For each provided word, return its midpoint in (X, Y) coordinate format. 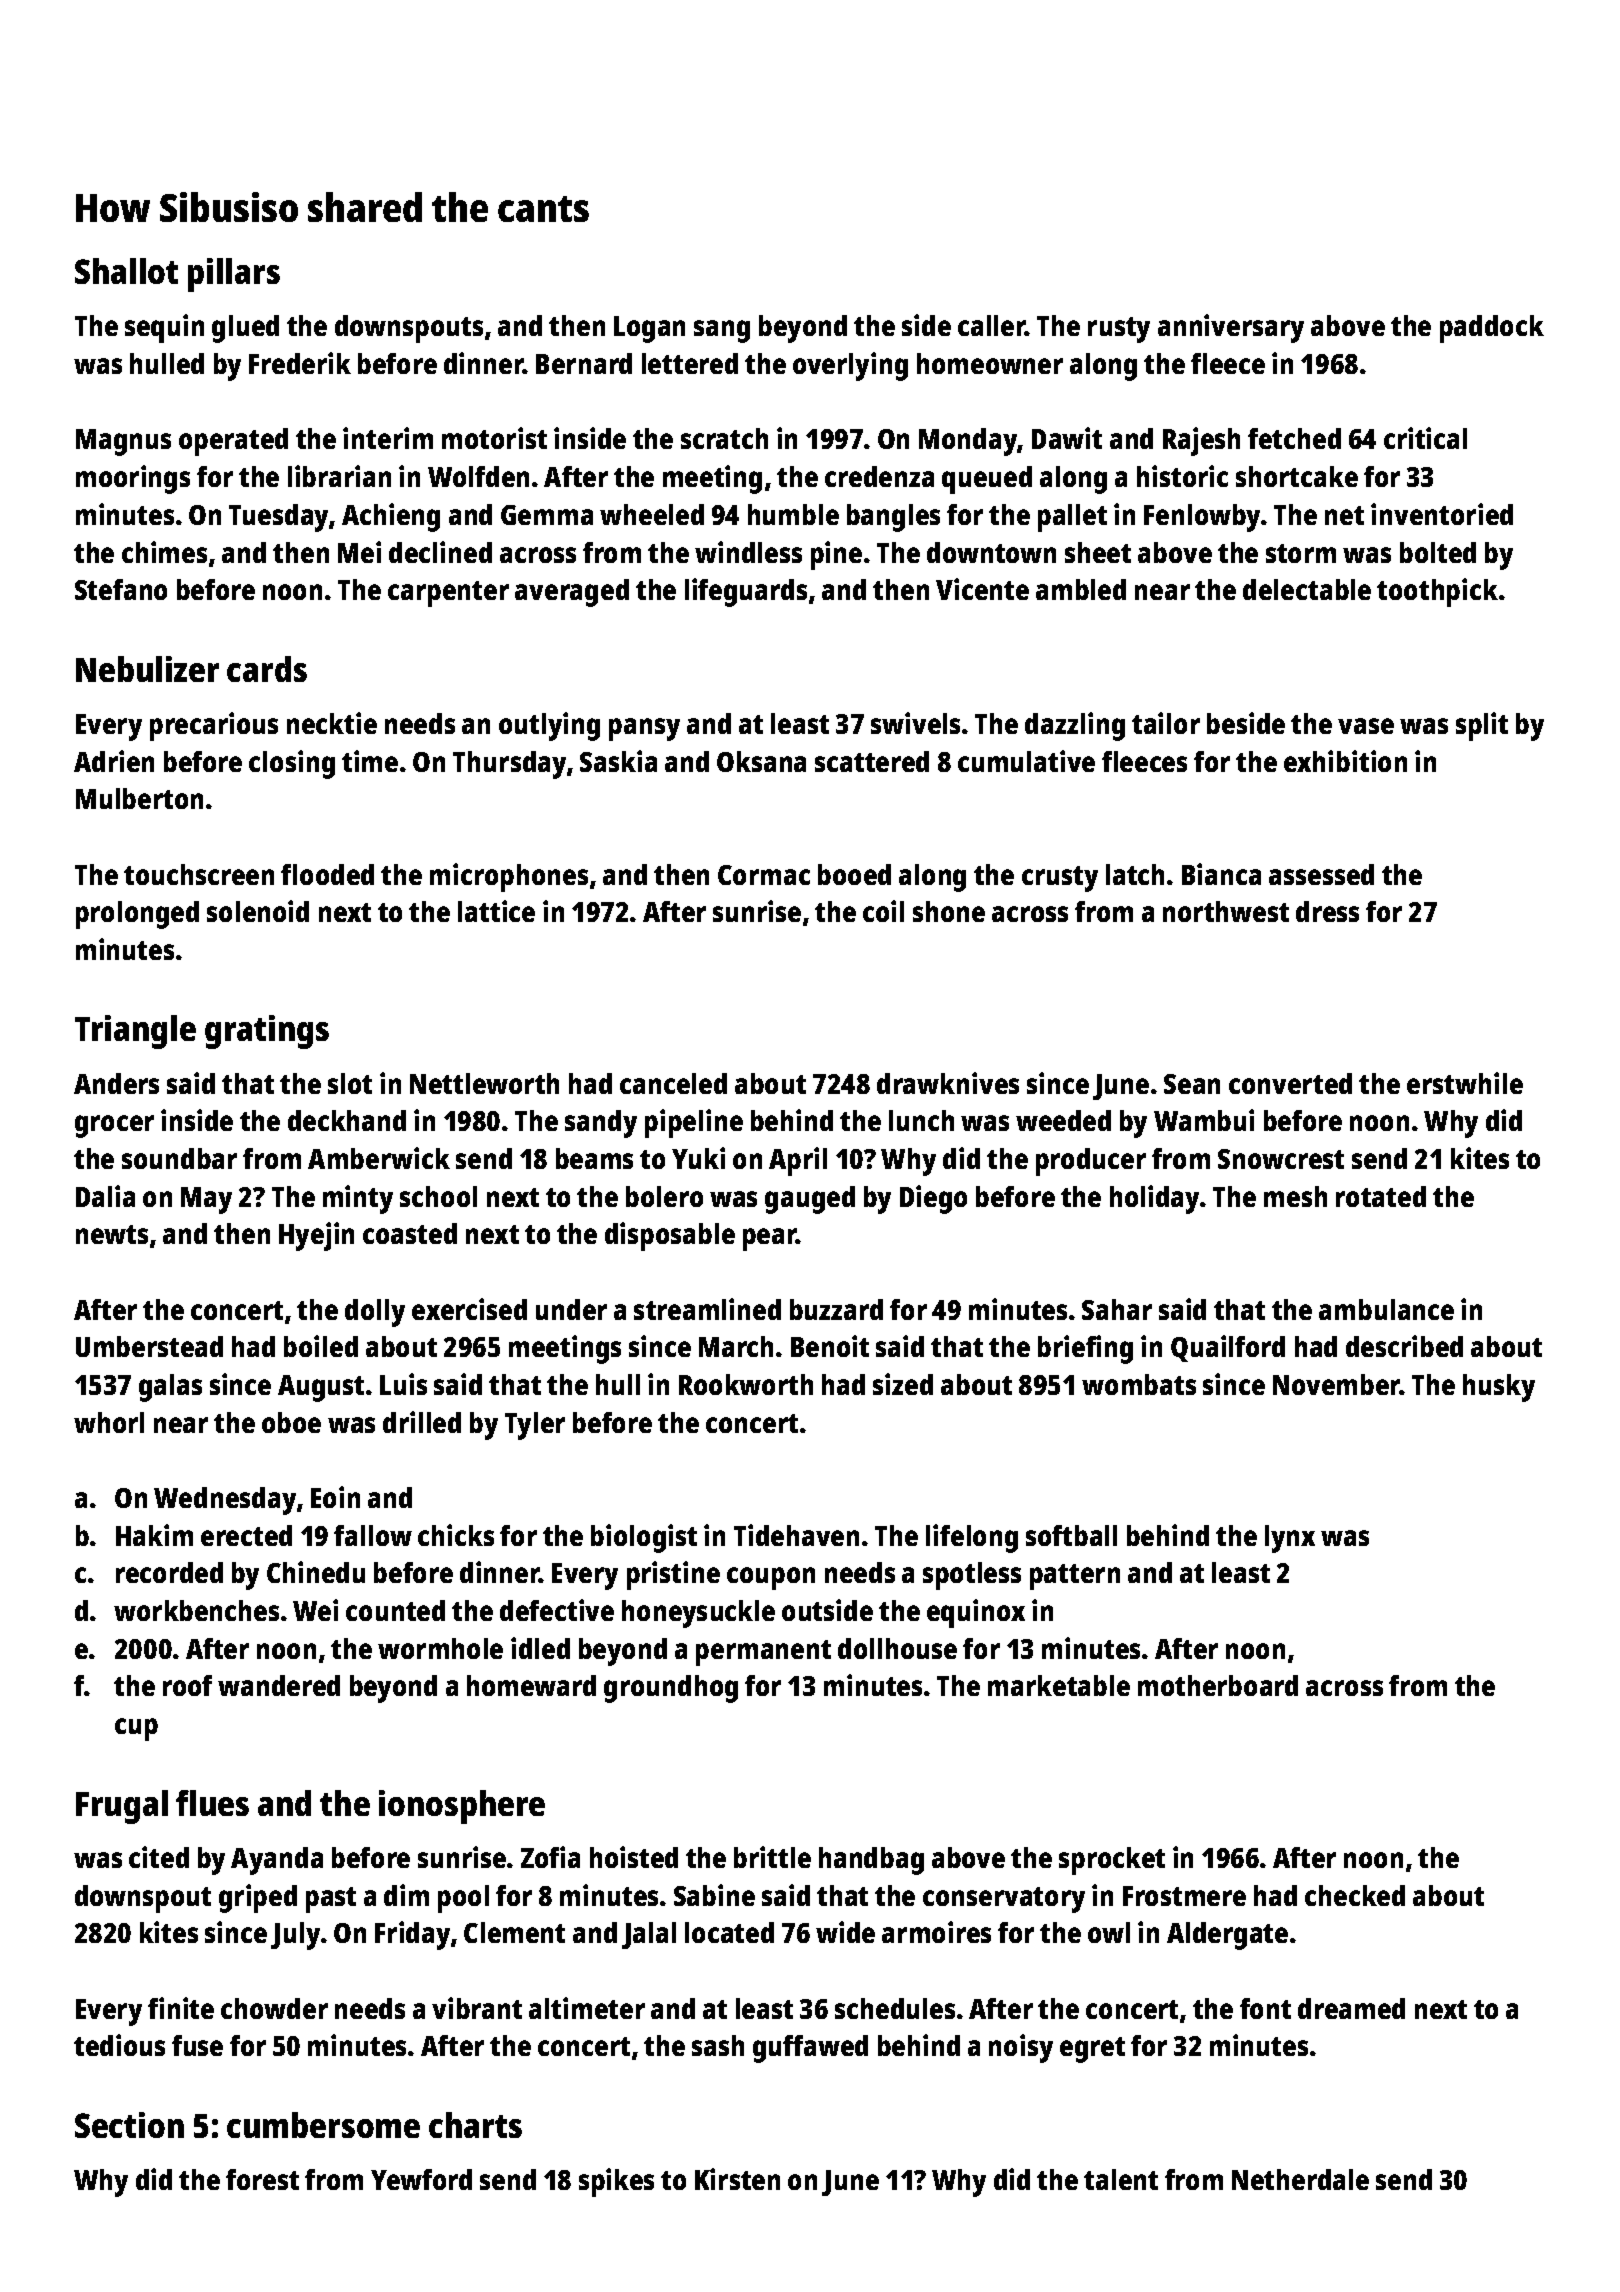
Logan (649, 329)
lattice (496, 911)
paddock (1492, 329)
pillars (234, 275)
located (729, 1932)
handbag (871, 1861)
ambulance (1386, 1309)
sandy (601, 1124)
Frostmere (1184, 1896)
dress (1327, 911)
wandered (279, 1685)
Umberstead (149, 1346)
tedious (119, 2045)
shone (949, 911)
